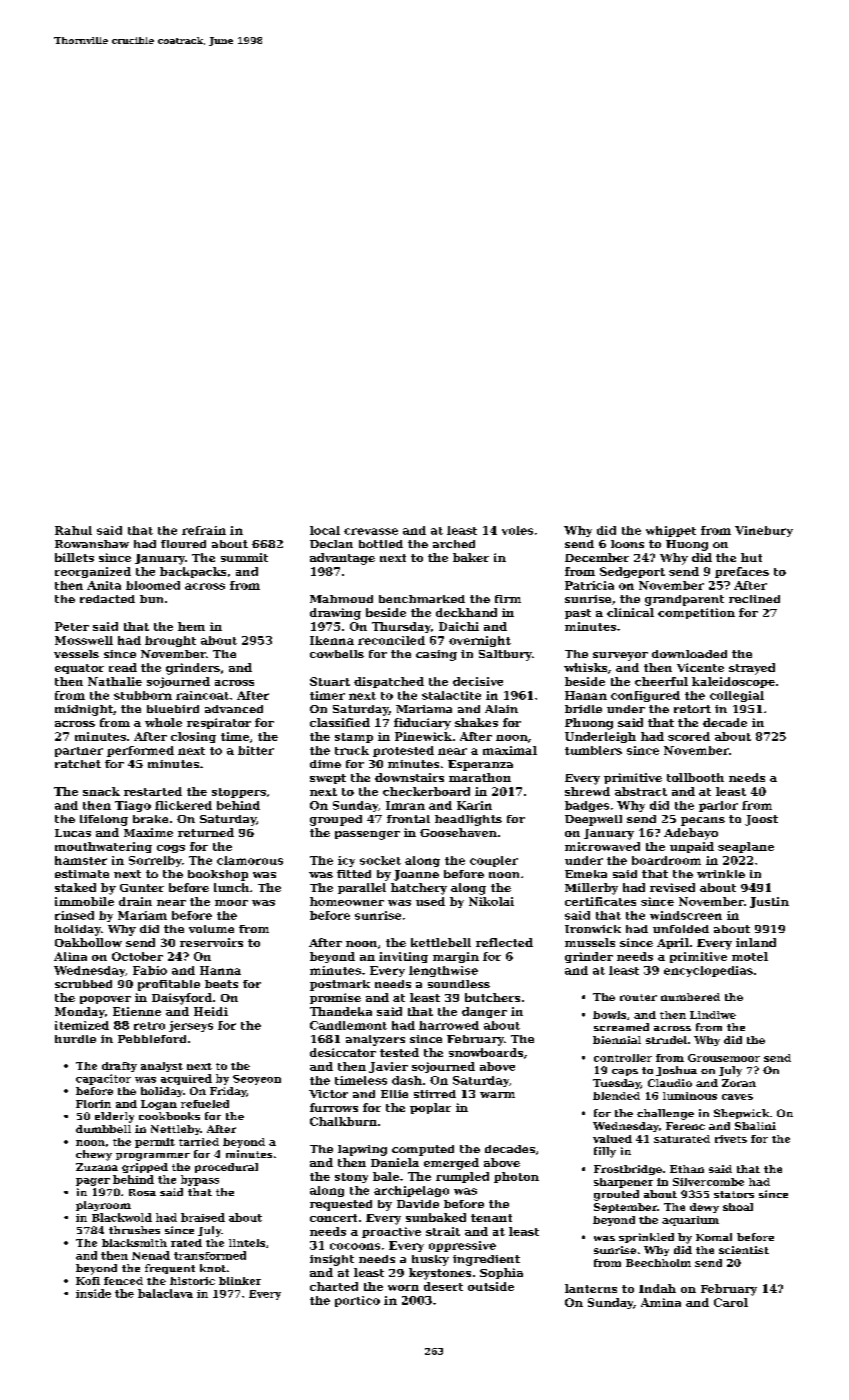 This image has height=1400, width=849. Describe the element at coordinates (627, 544) in the image. I see `loons` at that location.
